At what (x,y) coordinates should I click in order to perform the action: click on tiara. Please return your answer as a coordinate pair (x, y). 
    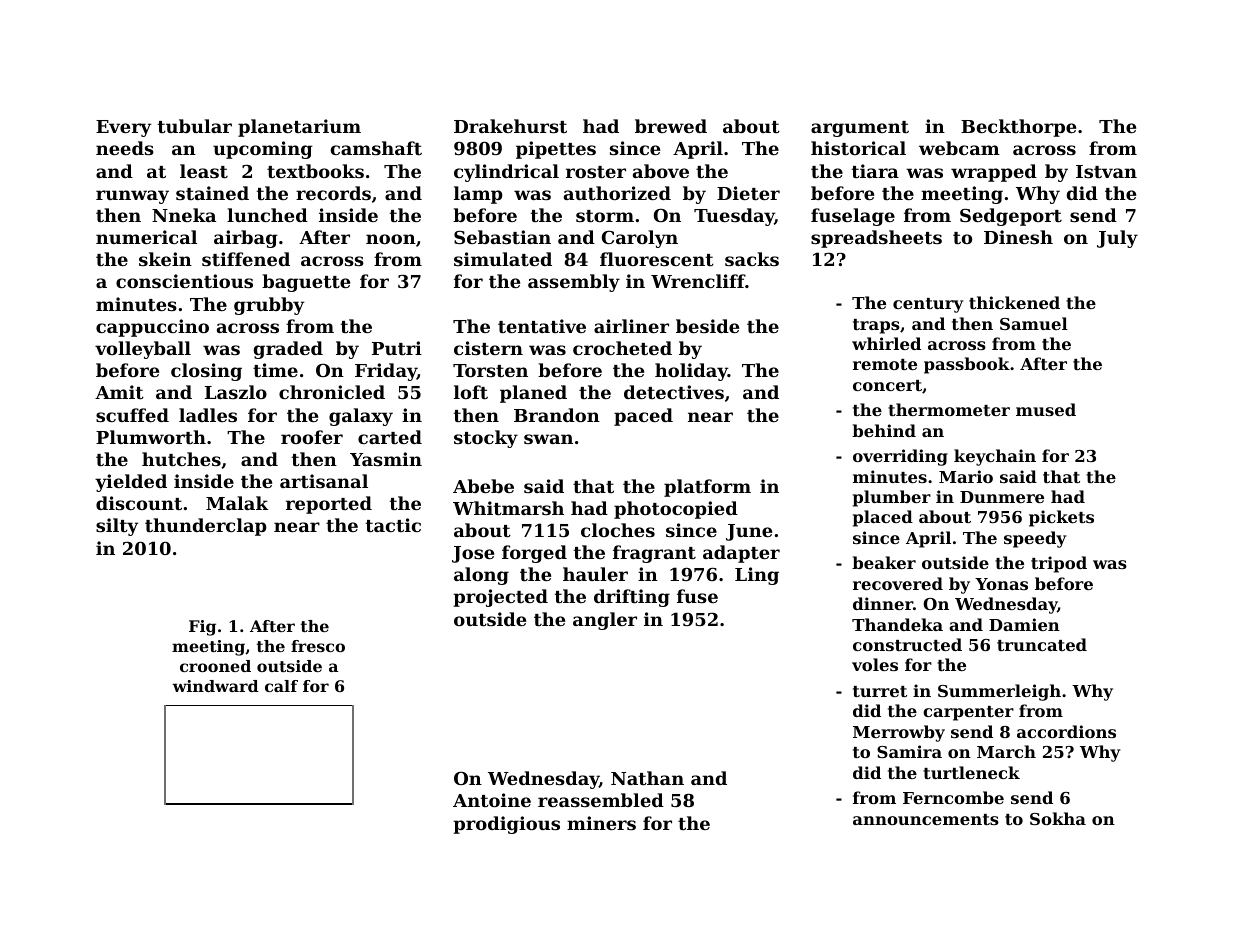
    Looking at the image, I should click on (875, 171).
